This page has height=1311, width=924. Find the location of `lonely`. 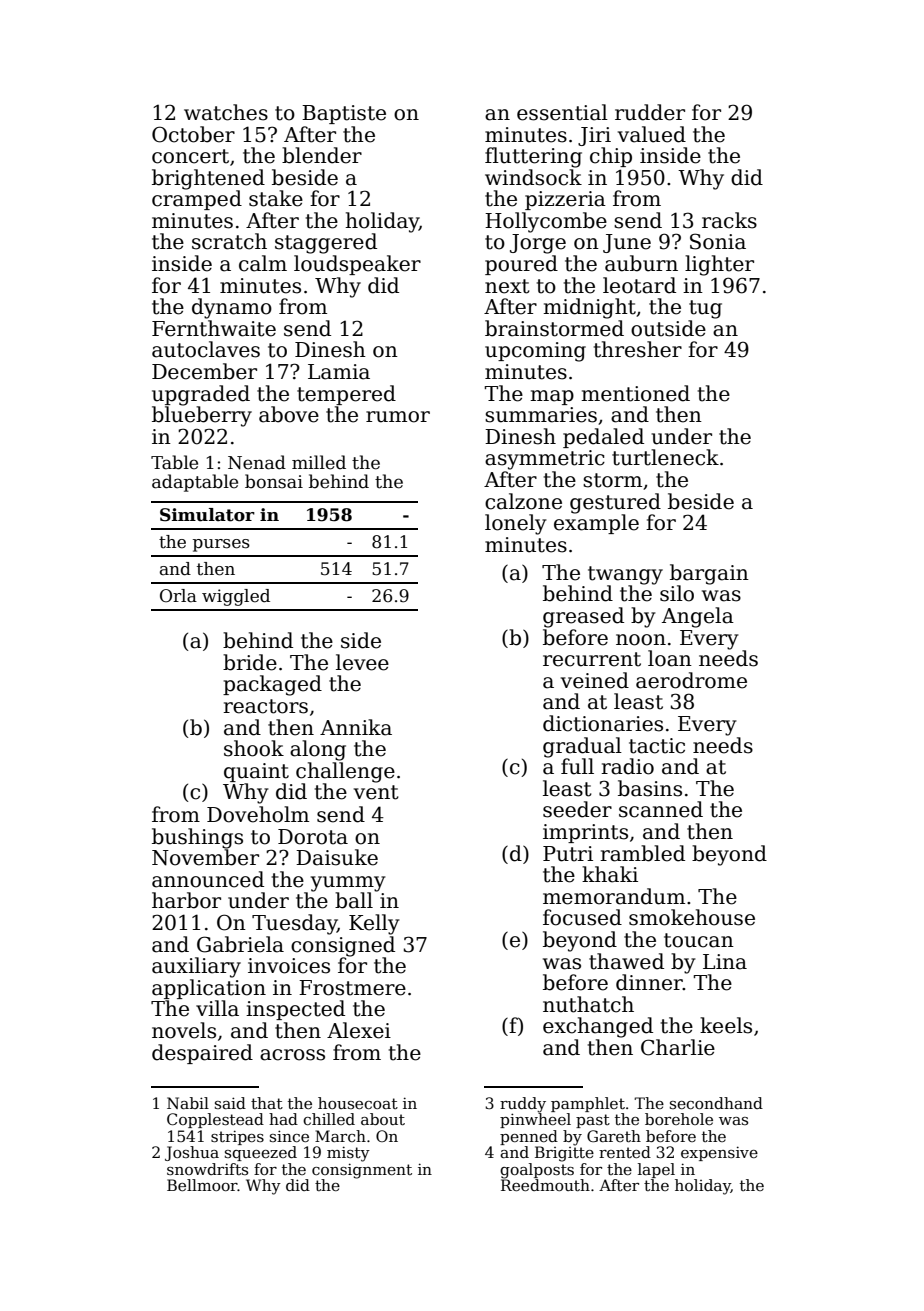

lonely is located at coordinates (516, 524).
